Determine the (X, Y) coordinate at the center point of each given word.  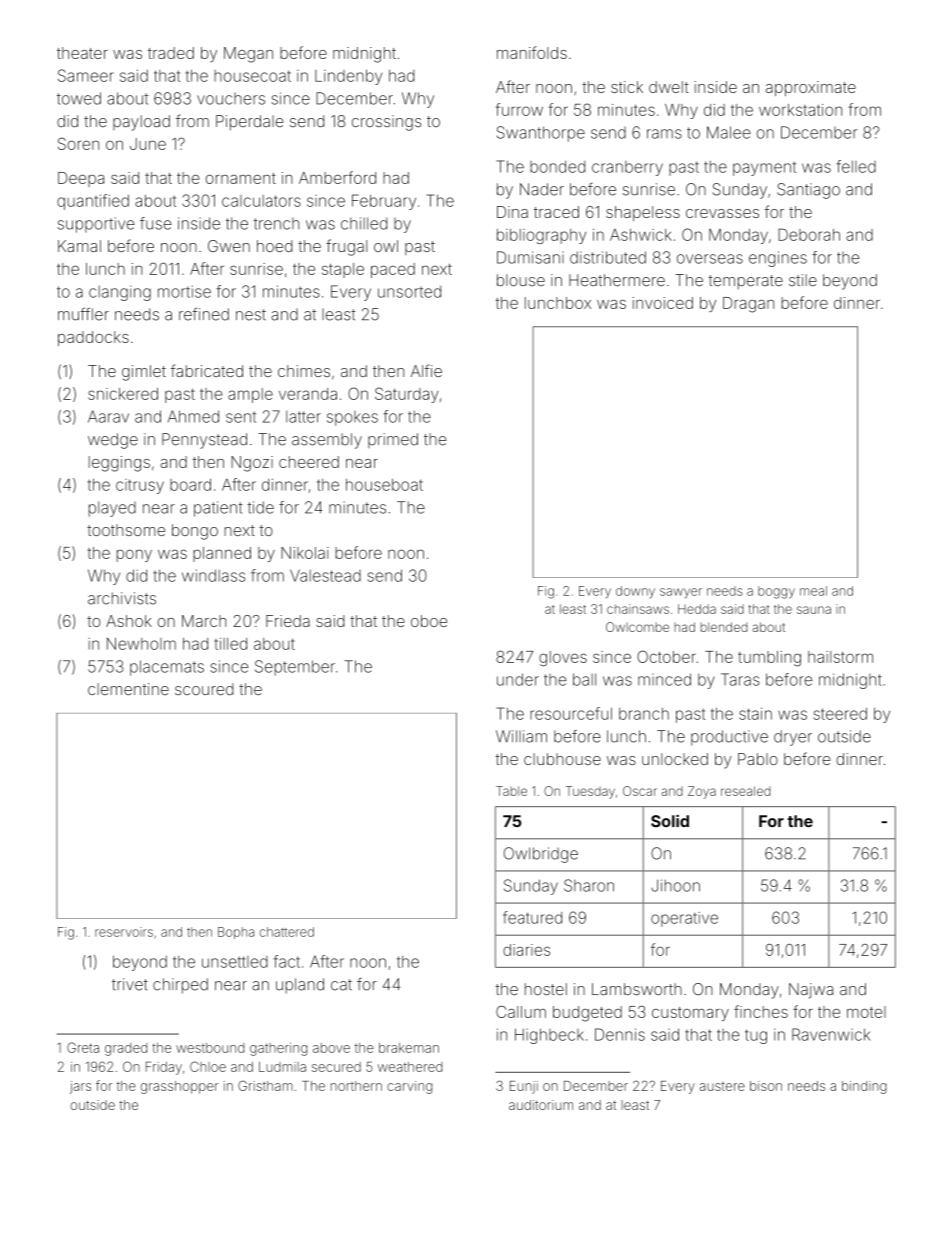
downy (635, 592)
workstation (800, 110)
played (112, 509)
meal (813, 591)
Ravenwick (831, 1034)
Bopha (236, 933)
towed (79, 98)
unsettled (235, 962)
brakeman (409, 1048)
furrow (519, 109)
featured (532, 917)
